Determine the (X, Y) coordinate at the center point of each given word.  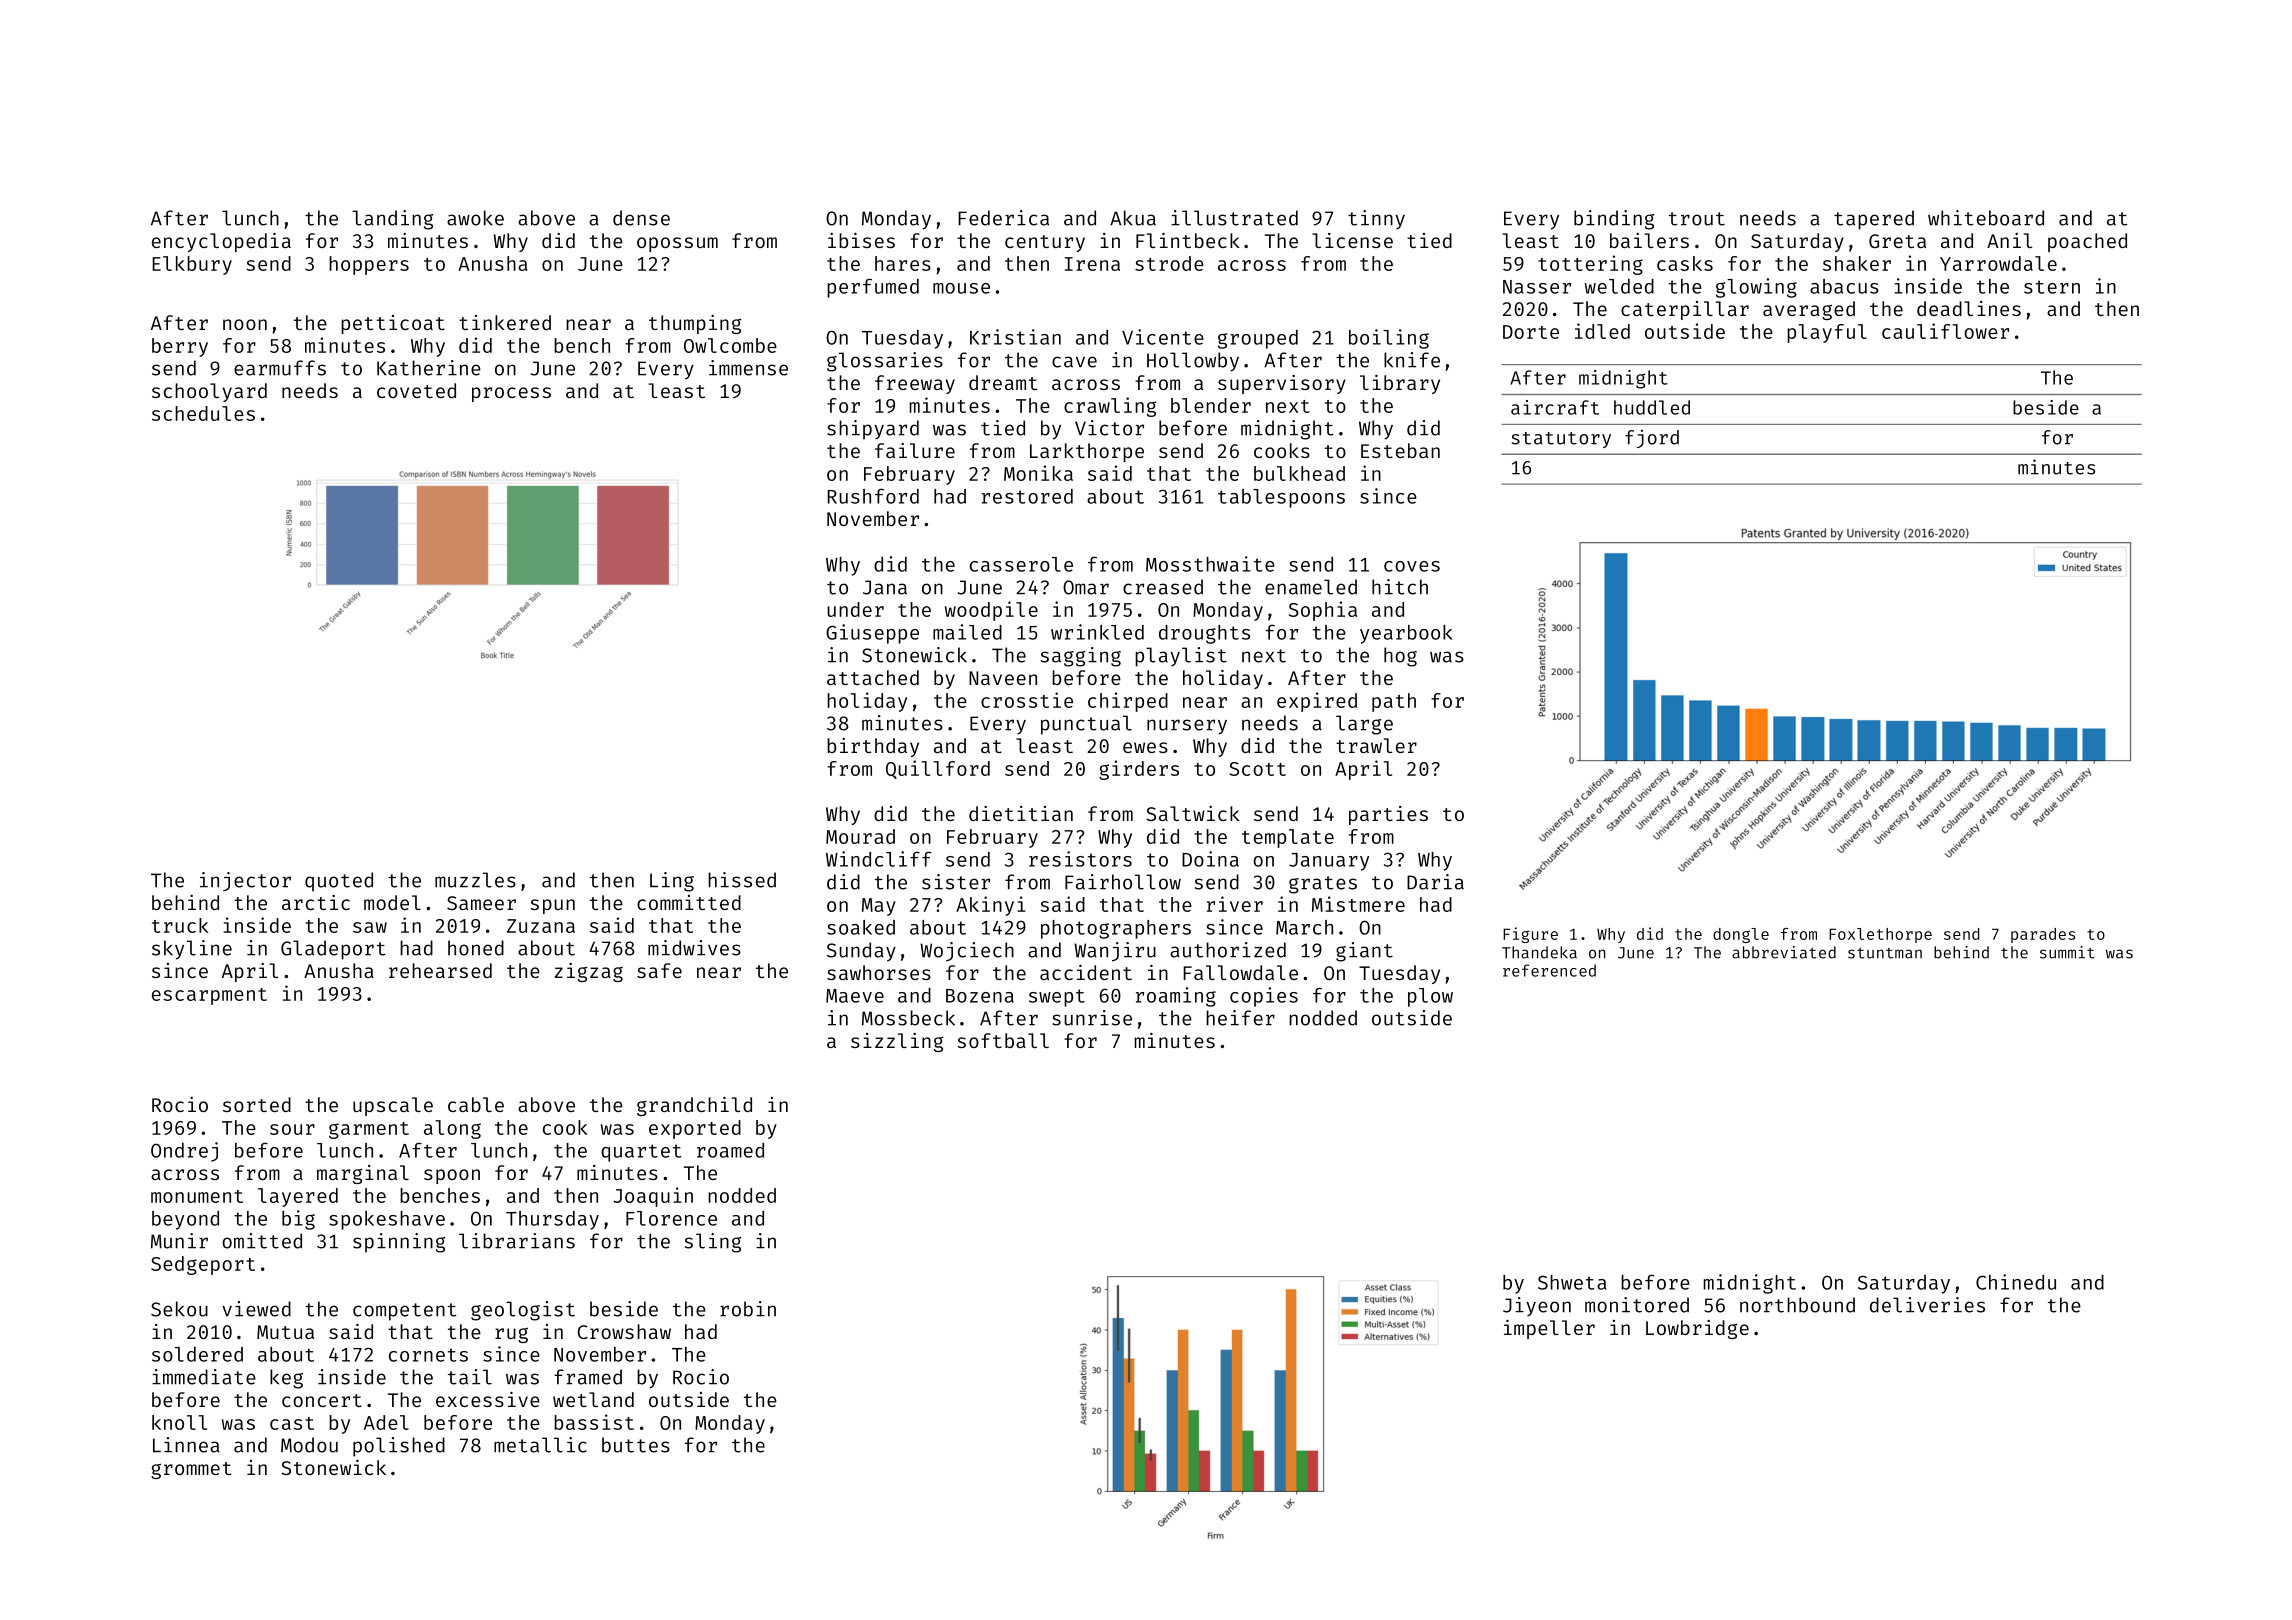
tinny (1376, 220)
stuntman (1885, 953)
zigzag (589, 972)
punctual (1086, 725)
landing (392, 220)
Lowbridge (1697, 1329)
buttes (636, 1445)
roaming (1176, 997)
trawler (1376, 745)
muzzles (475, 880)
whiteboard (1986, 218)
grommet (191, 1470)
